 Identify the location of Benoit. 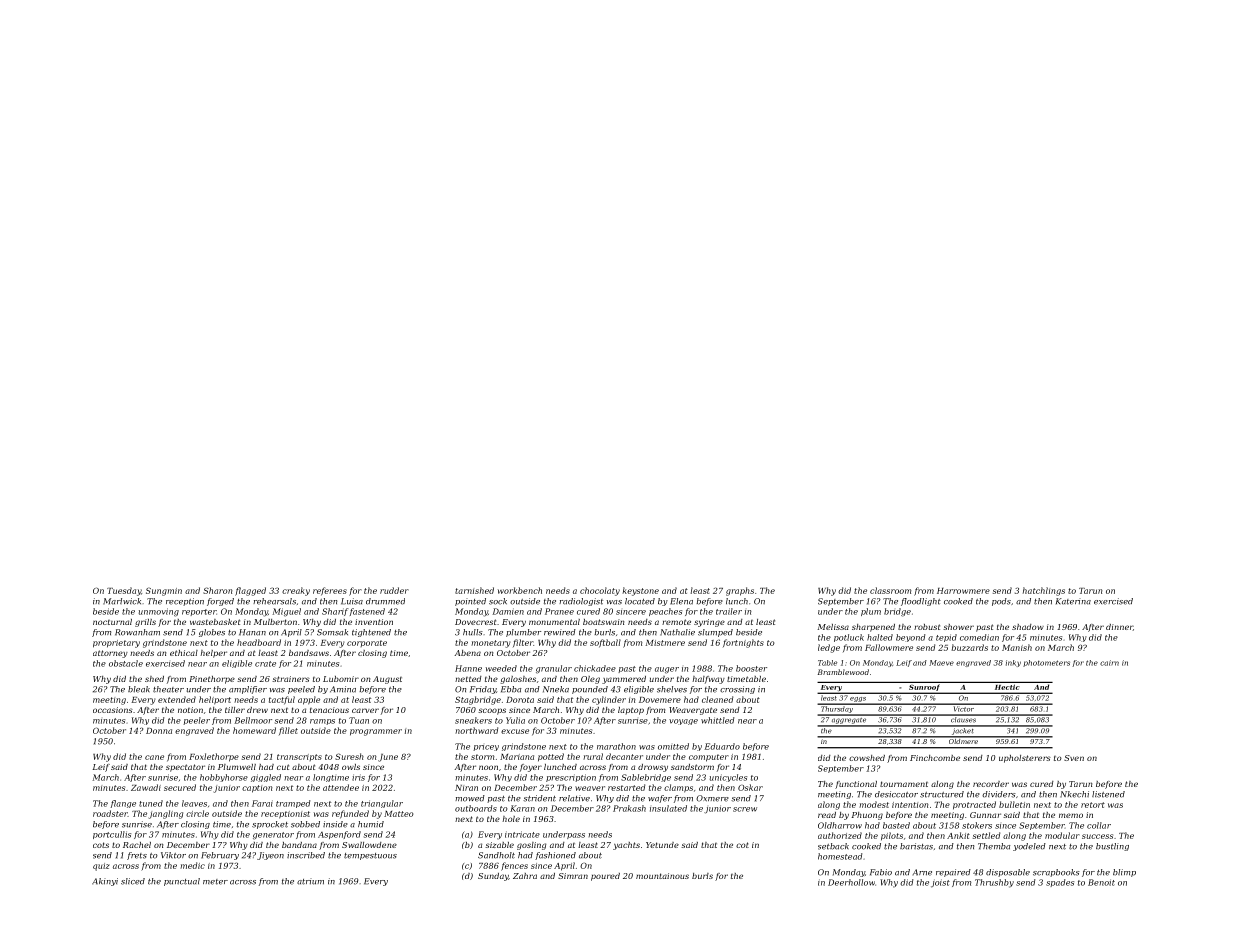
(1101, 882).
